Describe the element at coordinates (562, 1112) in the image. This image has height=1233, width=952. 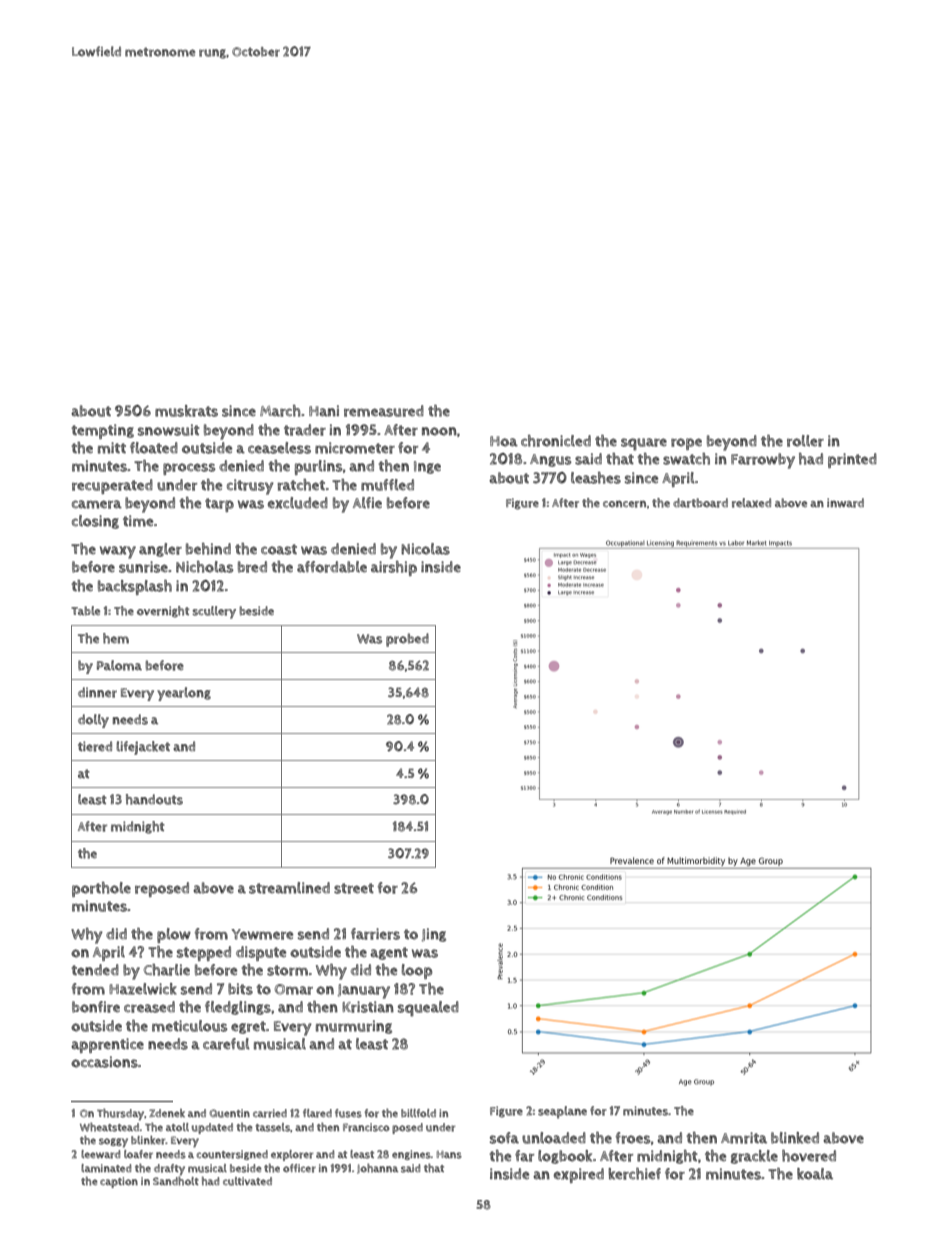
I see `seaplane` at that location.
